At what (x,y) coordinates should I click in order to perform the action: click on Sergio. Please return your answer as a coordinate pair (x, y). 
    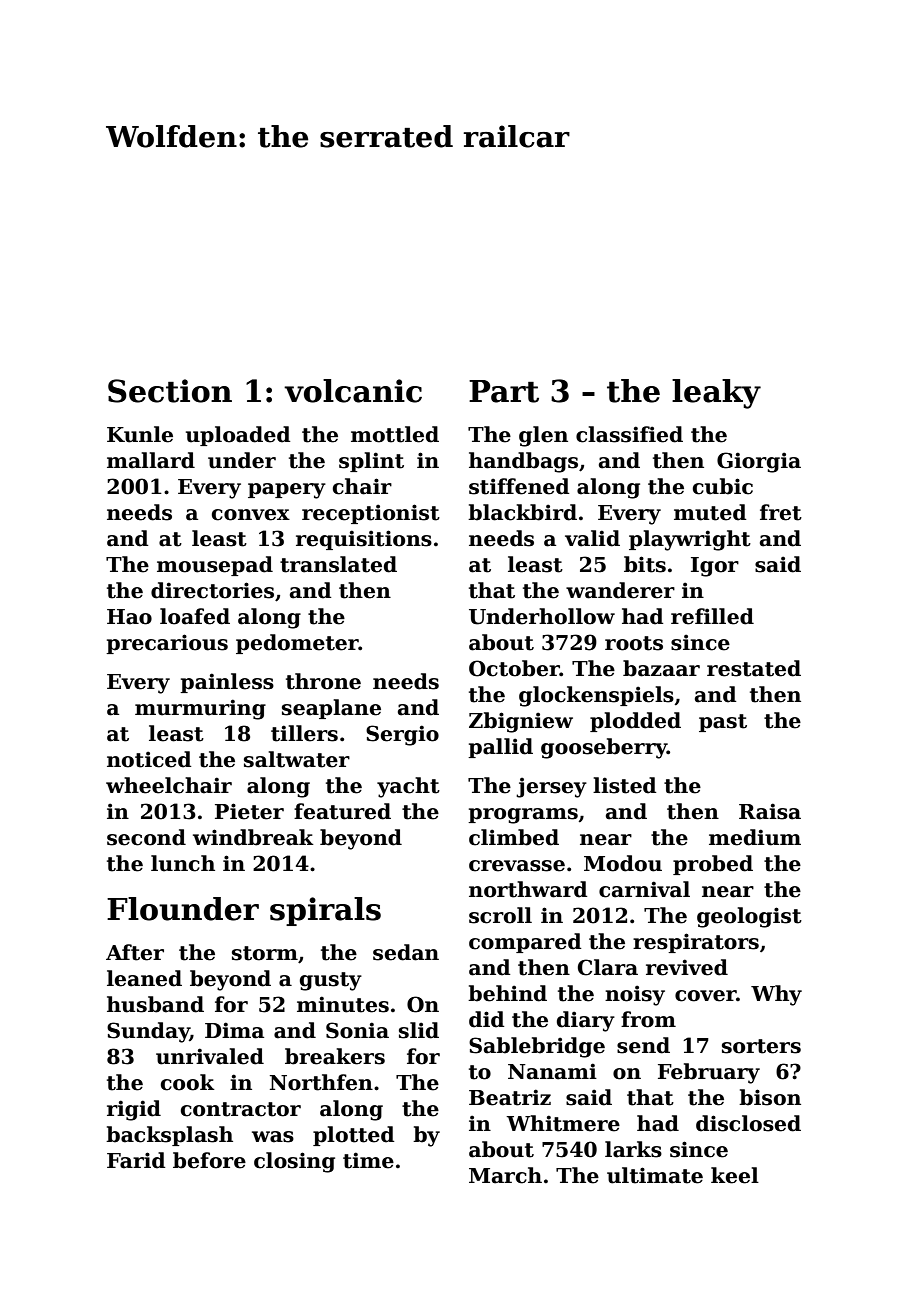
    Looking at the image, I should click on (402, 735).
